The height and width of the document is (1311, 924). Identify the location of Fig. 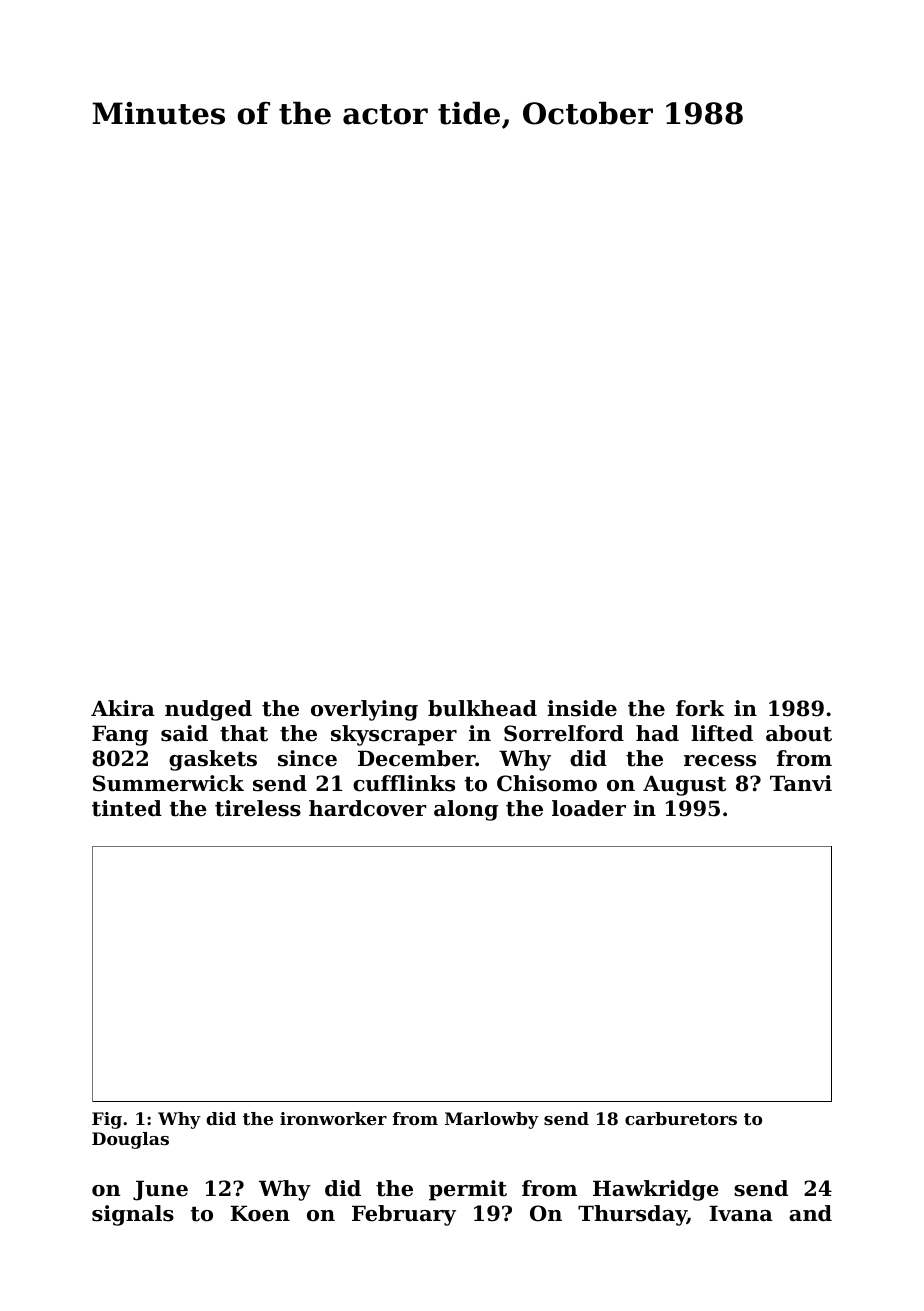
(107, 1120).
